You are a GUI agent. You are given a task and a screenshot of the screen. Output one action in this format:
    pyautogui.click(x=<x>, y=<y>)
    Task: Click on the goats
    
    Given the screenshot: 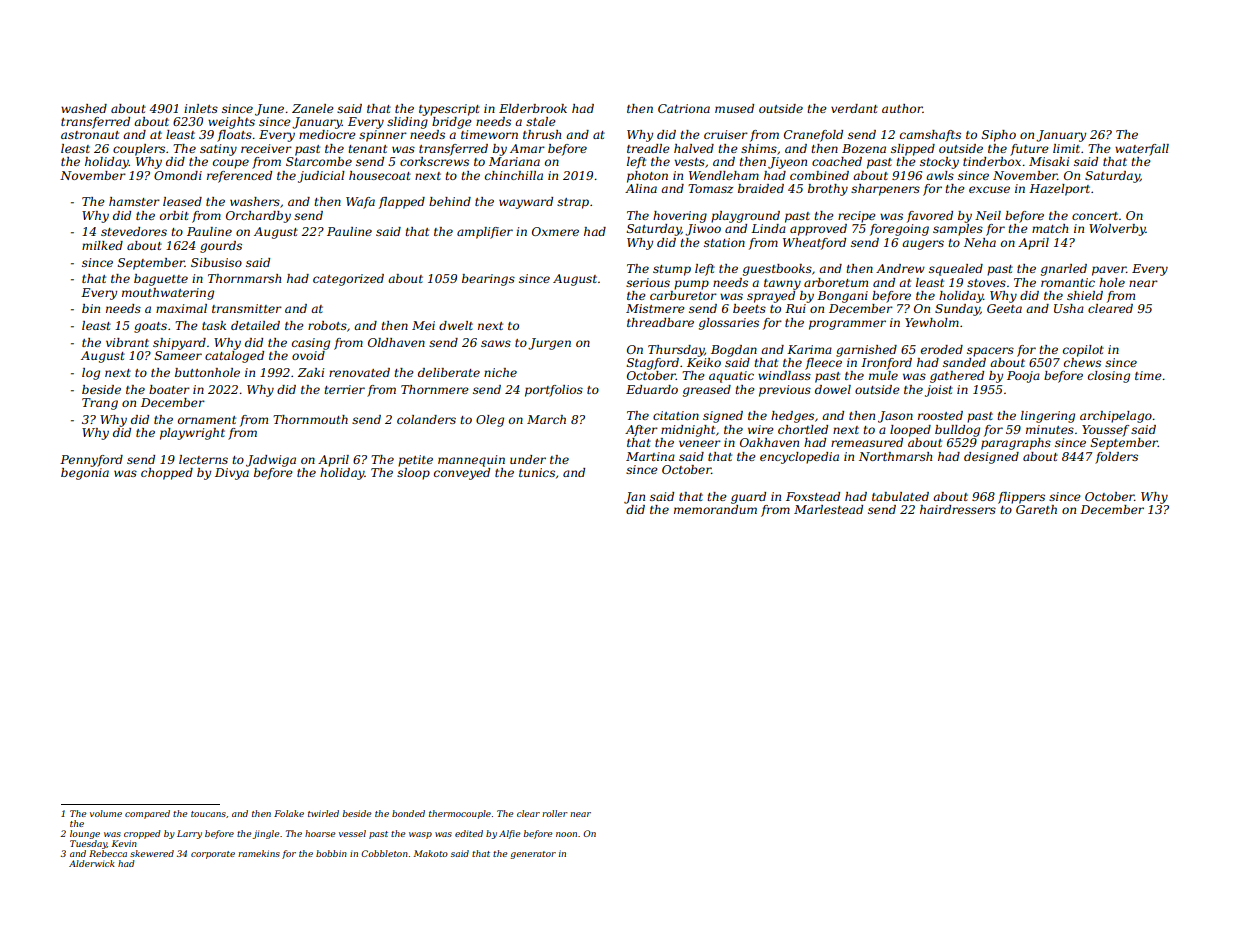 What is the action you would take?
    pyautogui.click(x=150, y=327)
